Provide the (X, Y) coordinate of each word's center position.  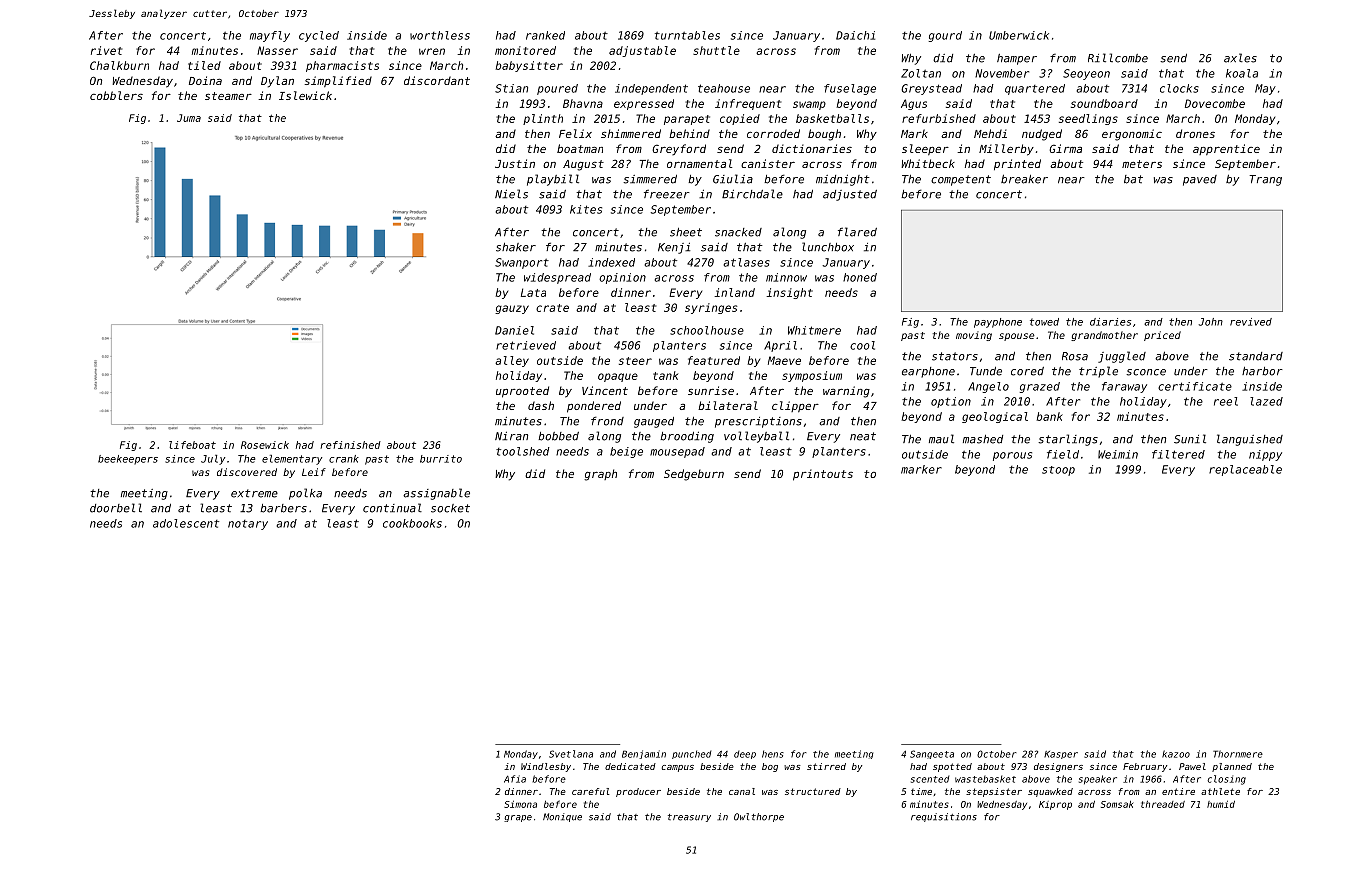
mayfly (270, 36)
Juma (189, 118)
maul (941, 439)
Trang (1265, 180)
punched (691, 754)
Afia (515, 779)
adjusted (850, 195)
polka (305, 494)
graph (600, 475)
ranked (545, 35)
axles (1240, 58)
